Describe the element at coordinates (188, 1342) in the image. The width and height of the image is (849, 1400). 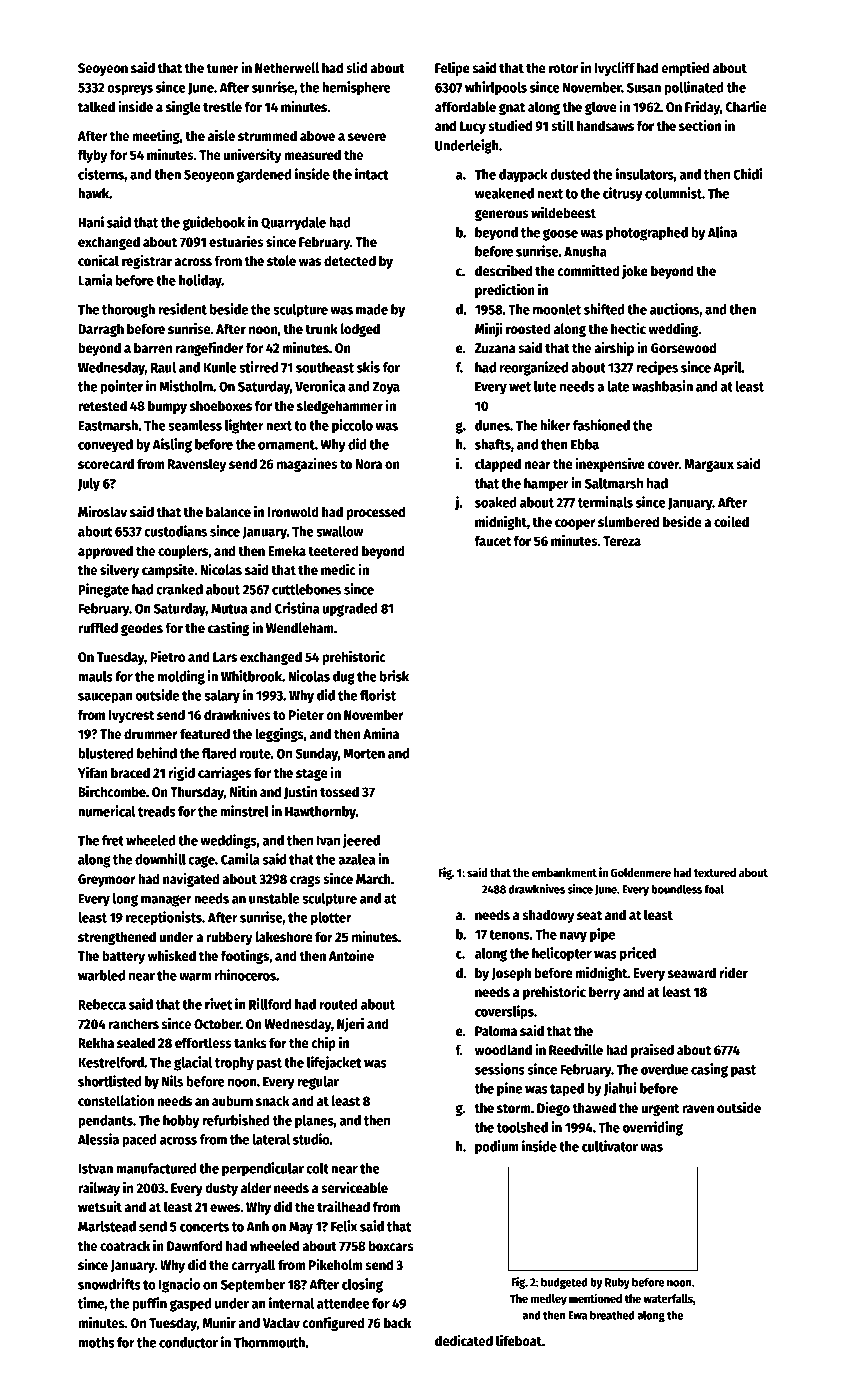
I see `conductor` at that location.
